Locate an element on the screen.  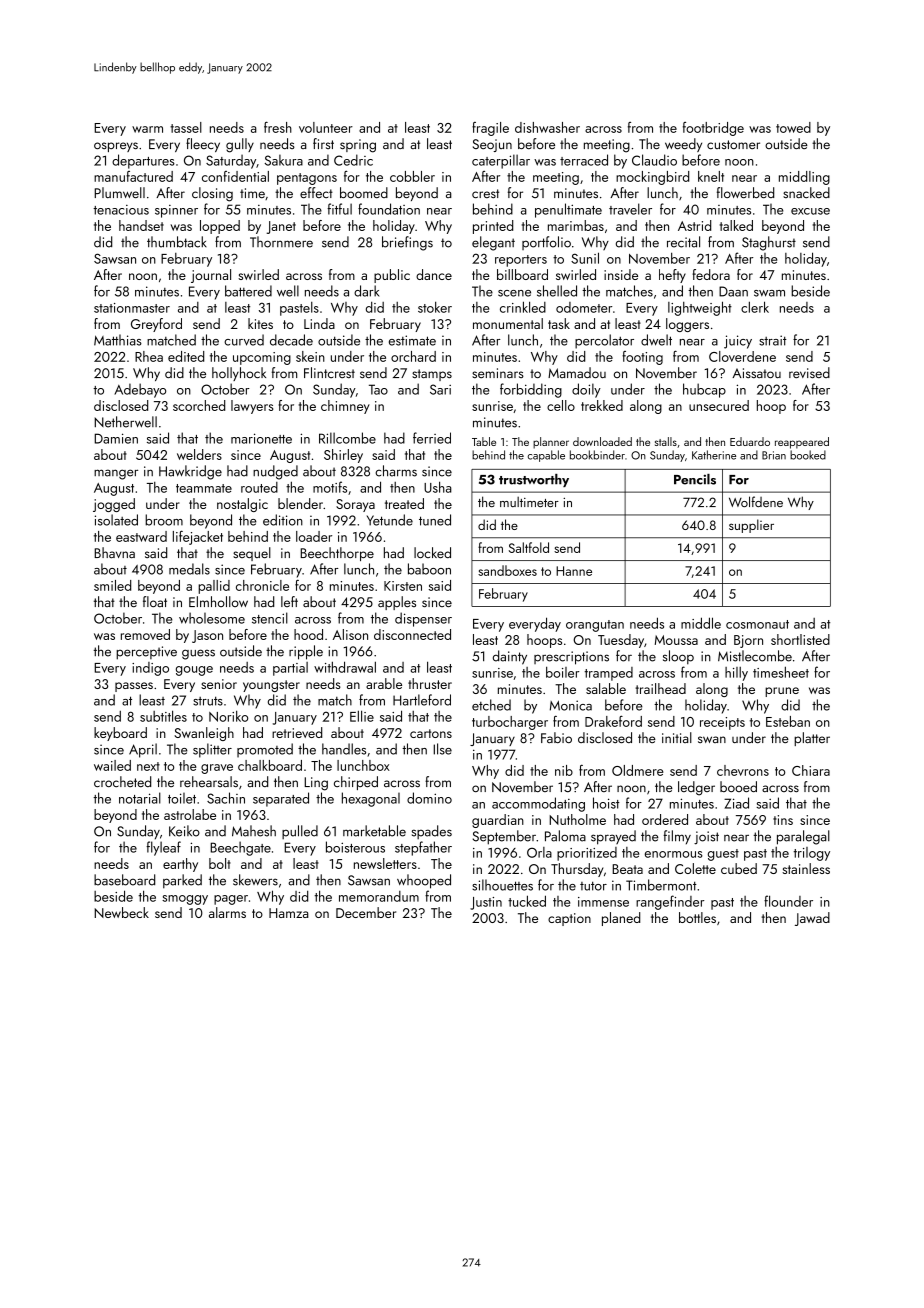
gully is located at coordinates (240, 145).
